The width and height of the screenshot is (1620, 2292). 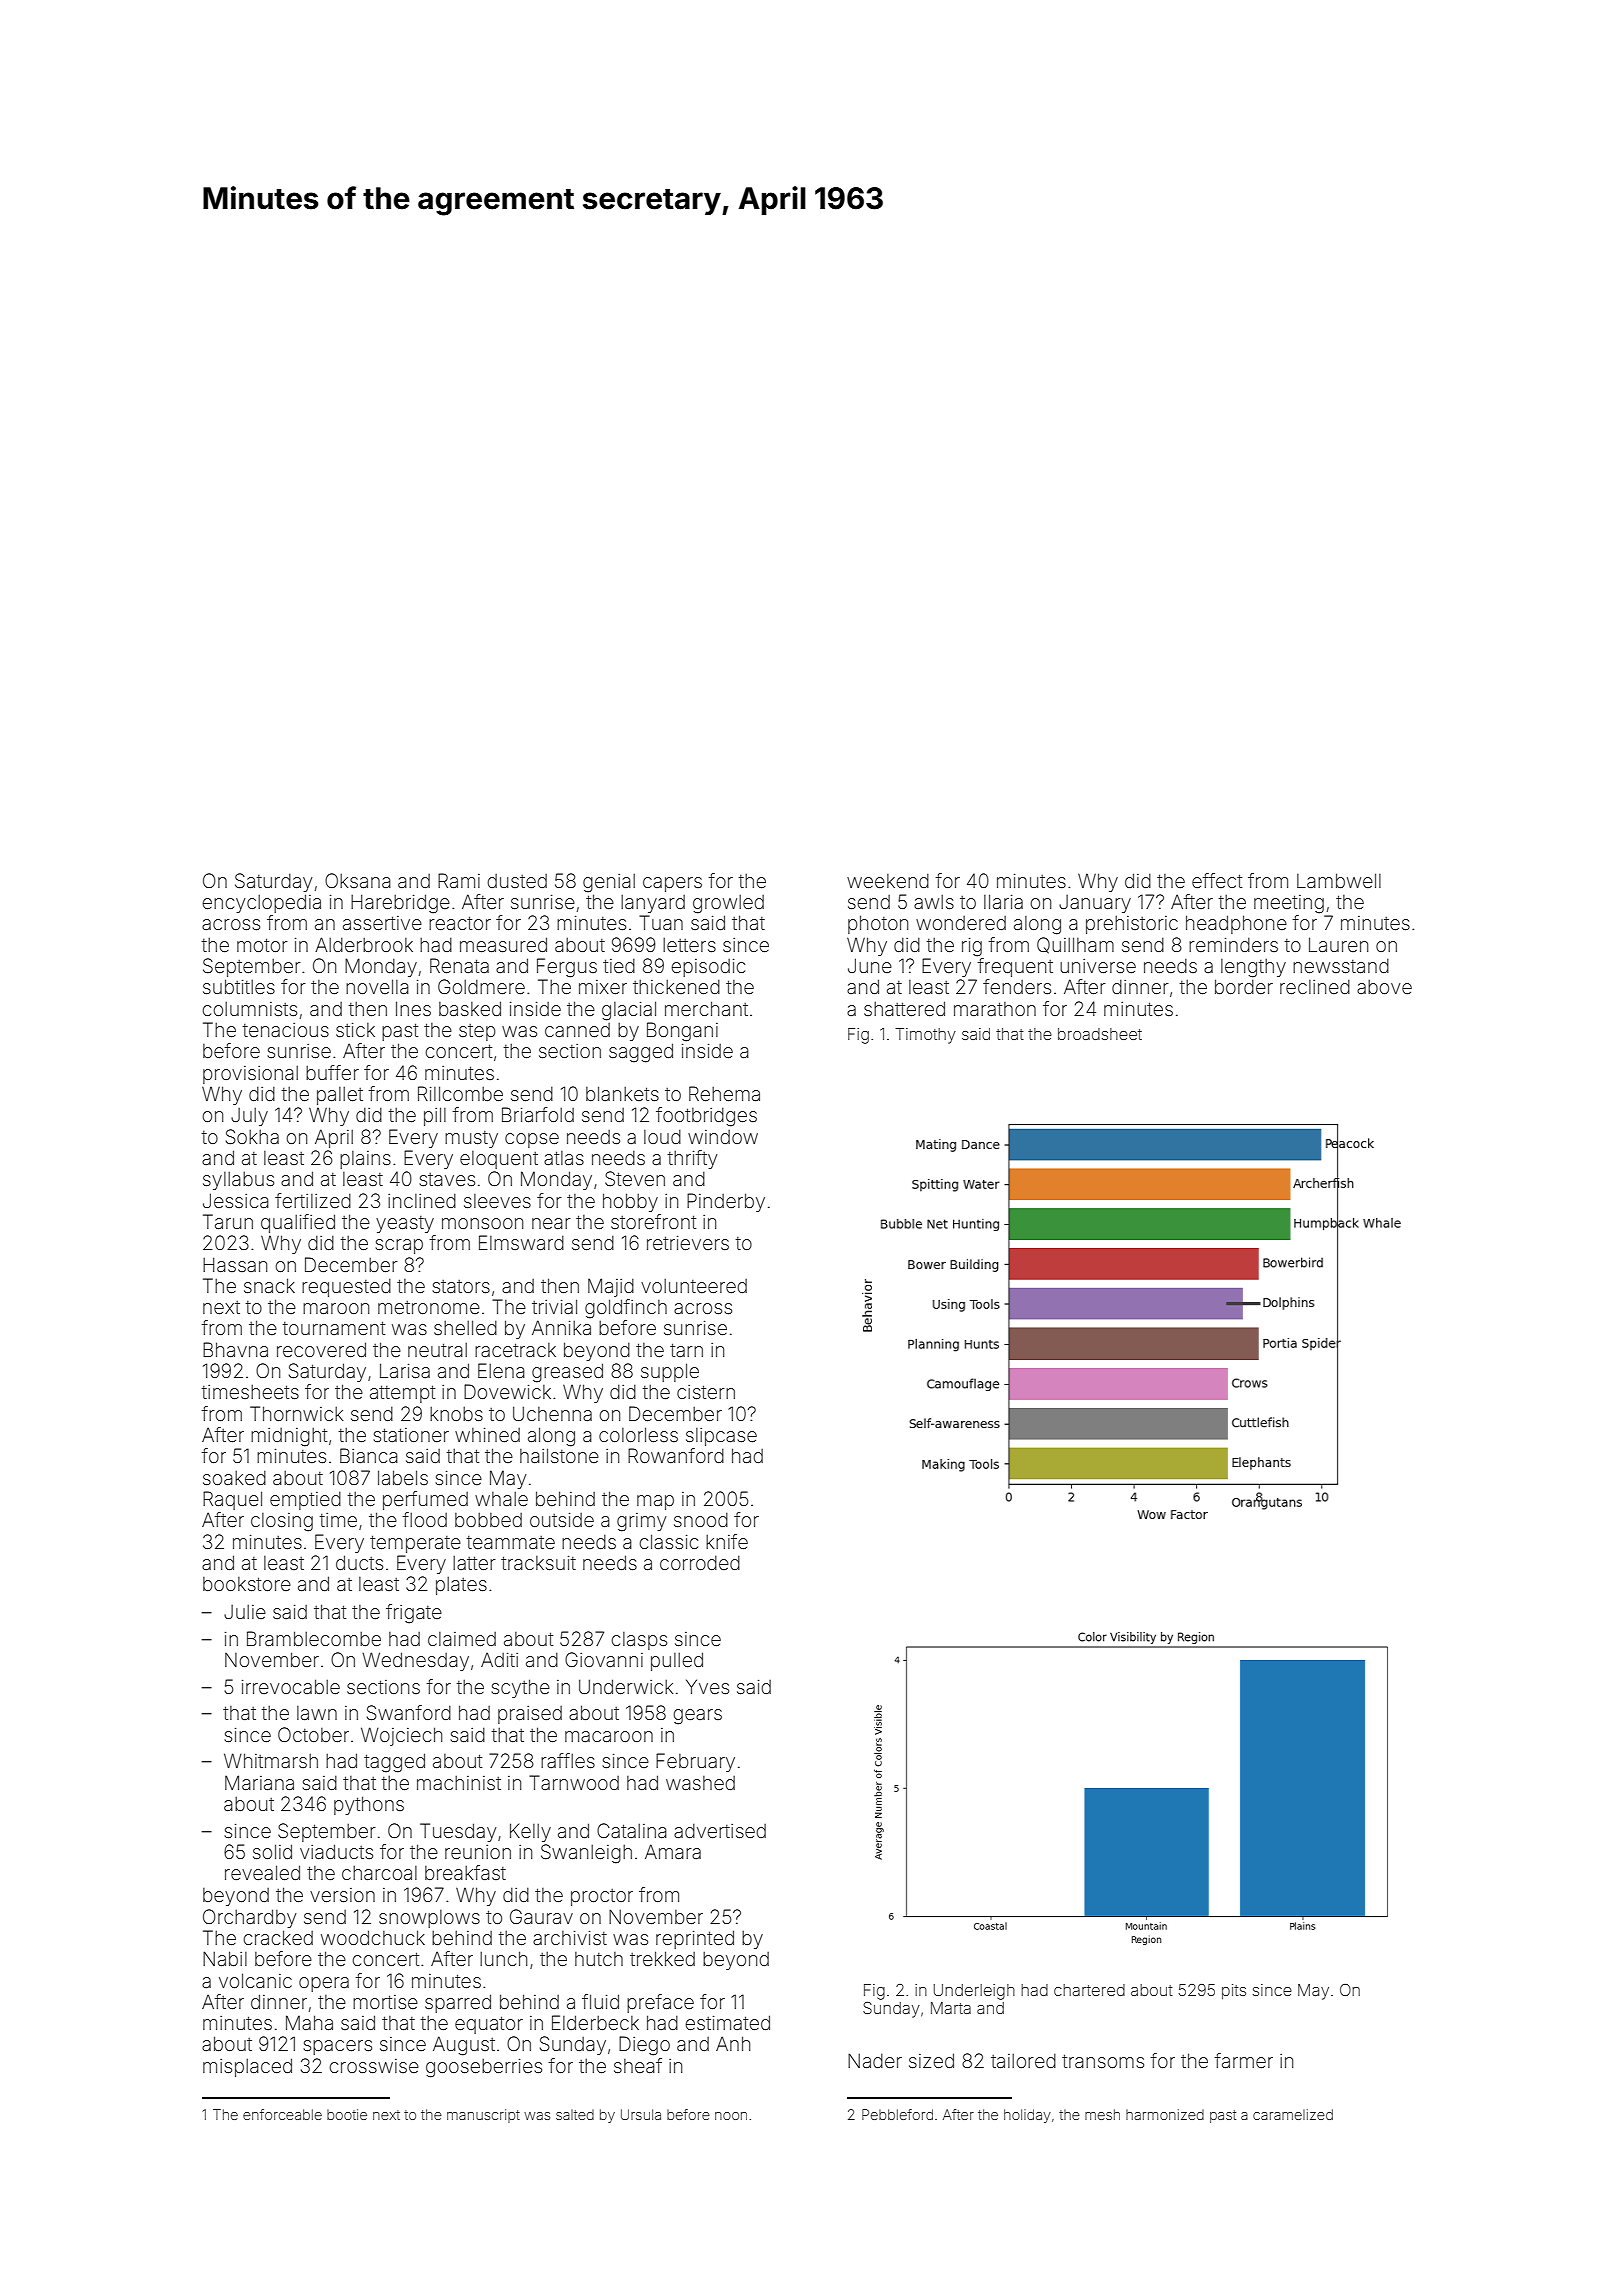 What do you see at coordinates (1217, 880) in the screenshot?
I see `effect` at bounding box center [1217, 880].
